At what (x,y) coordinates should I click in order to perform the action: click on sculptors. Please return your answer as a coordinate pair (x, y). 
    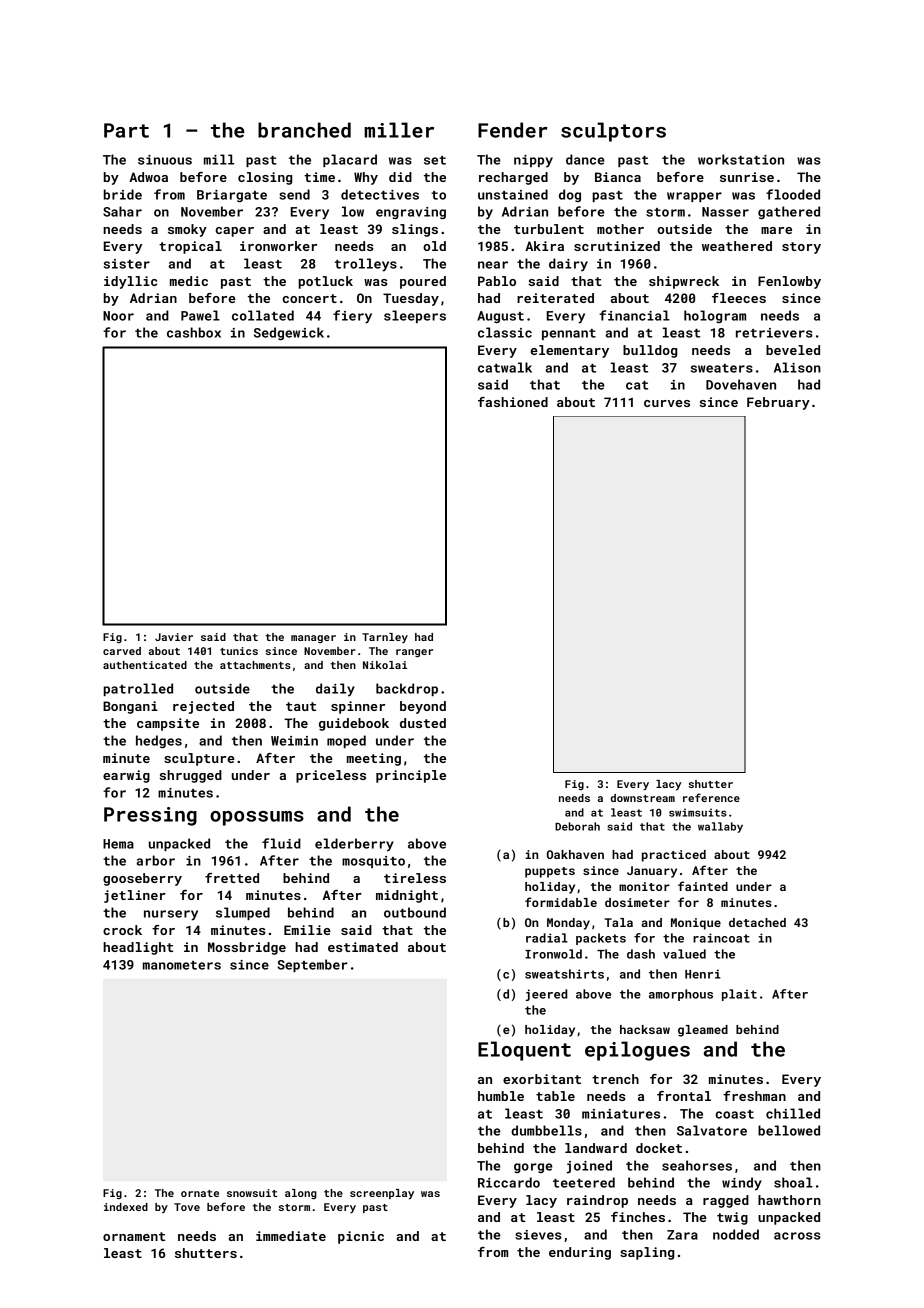
    Looking at the image, I should click on (613, 132).
